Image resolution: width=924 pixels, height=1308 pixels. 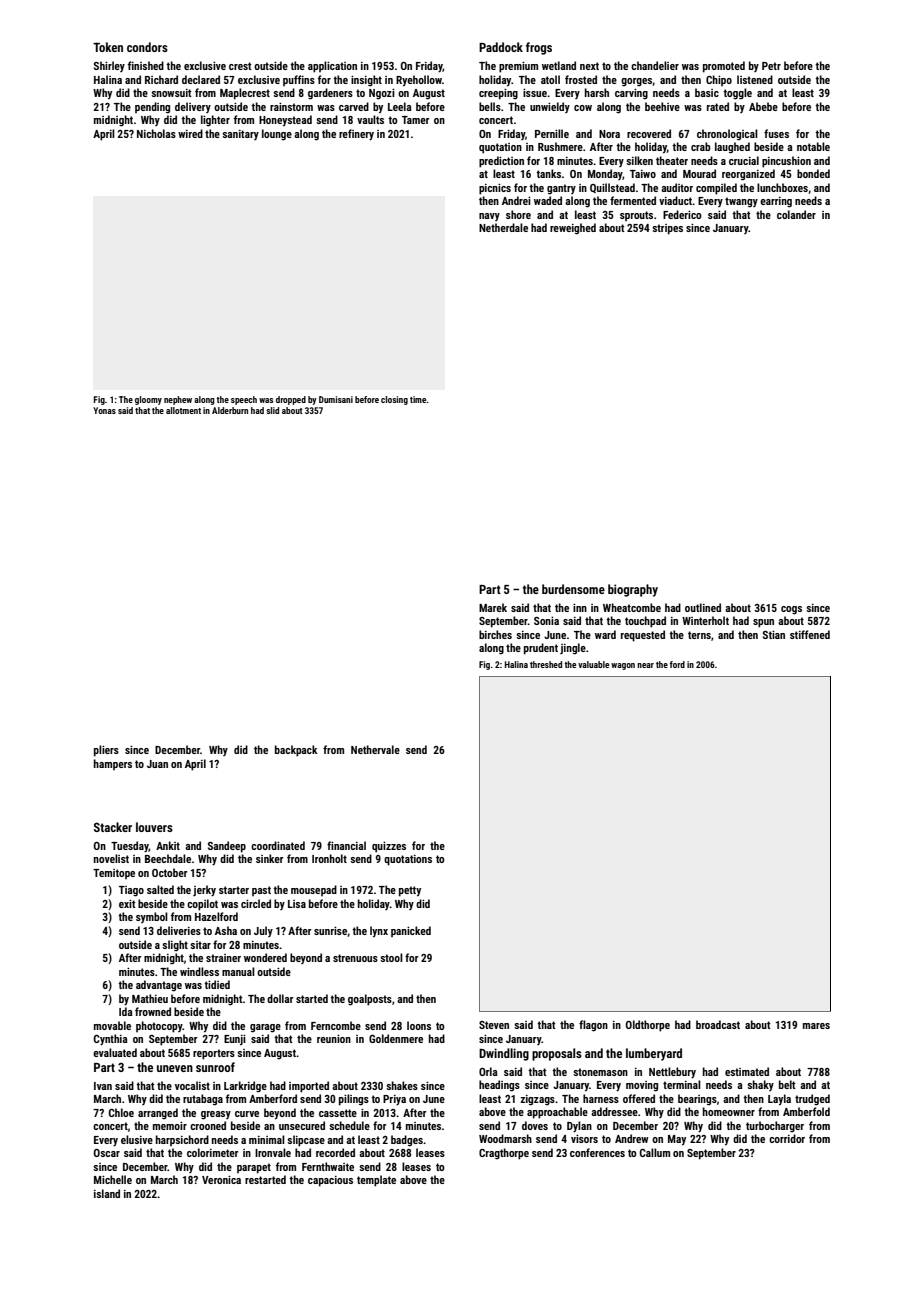 What do you see at coordinates (106, 751) in the page?
I see `pliers` at bounding box center [106, 751].
